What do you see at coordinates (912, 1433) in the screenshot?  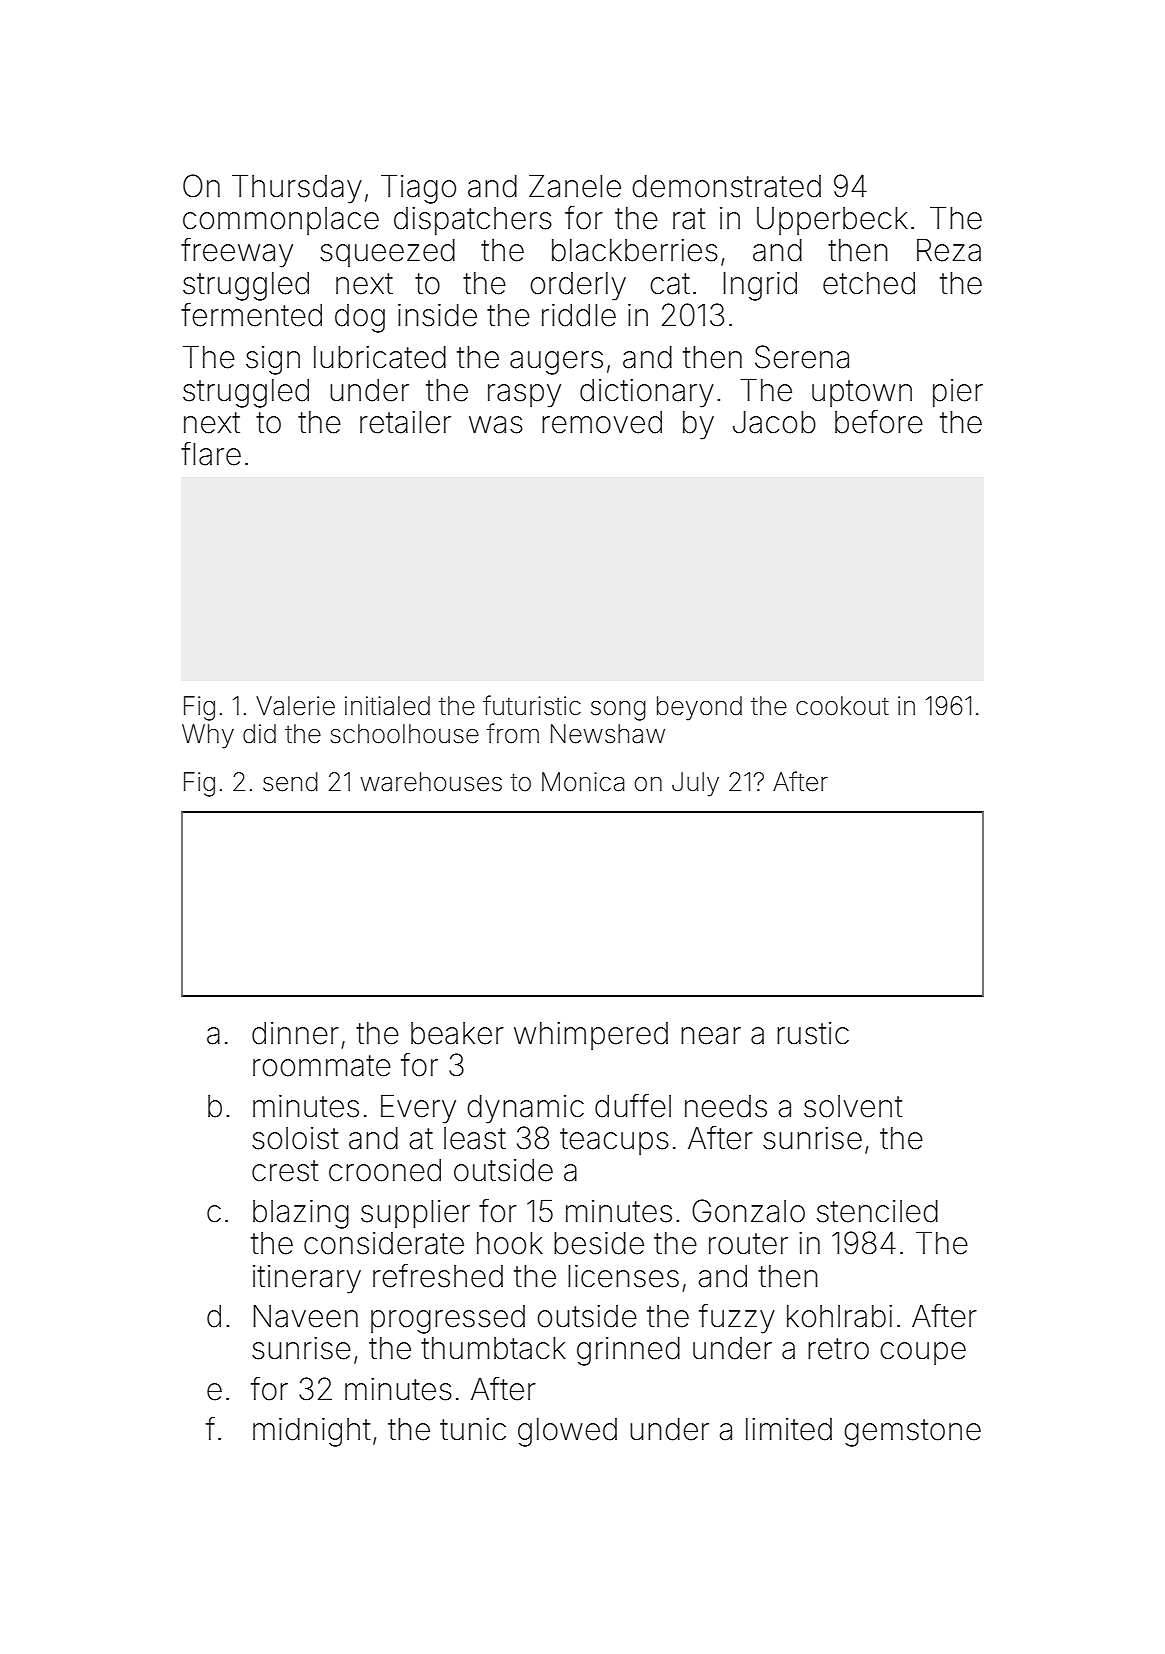 I see `gemstone` at bounding box center [912, 1433].
